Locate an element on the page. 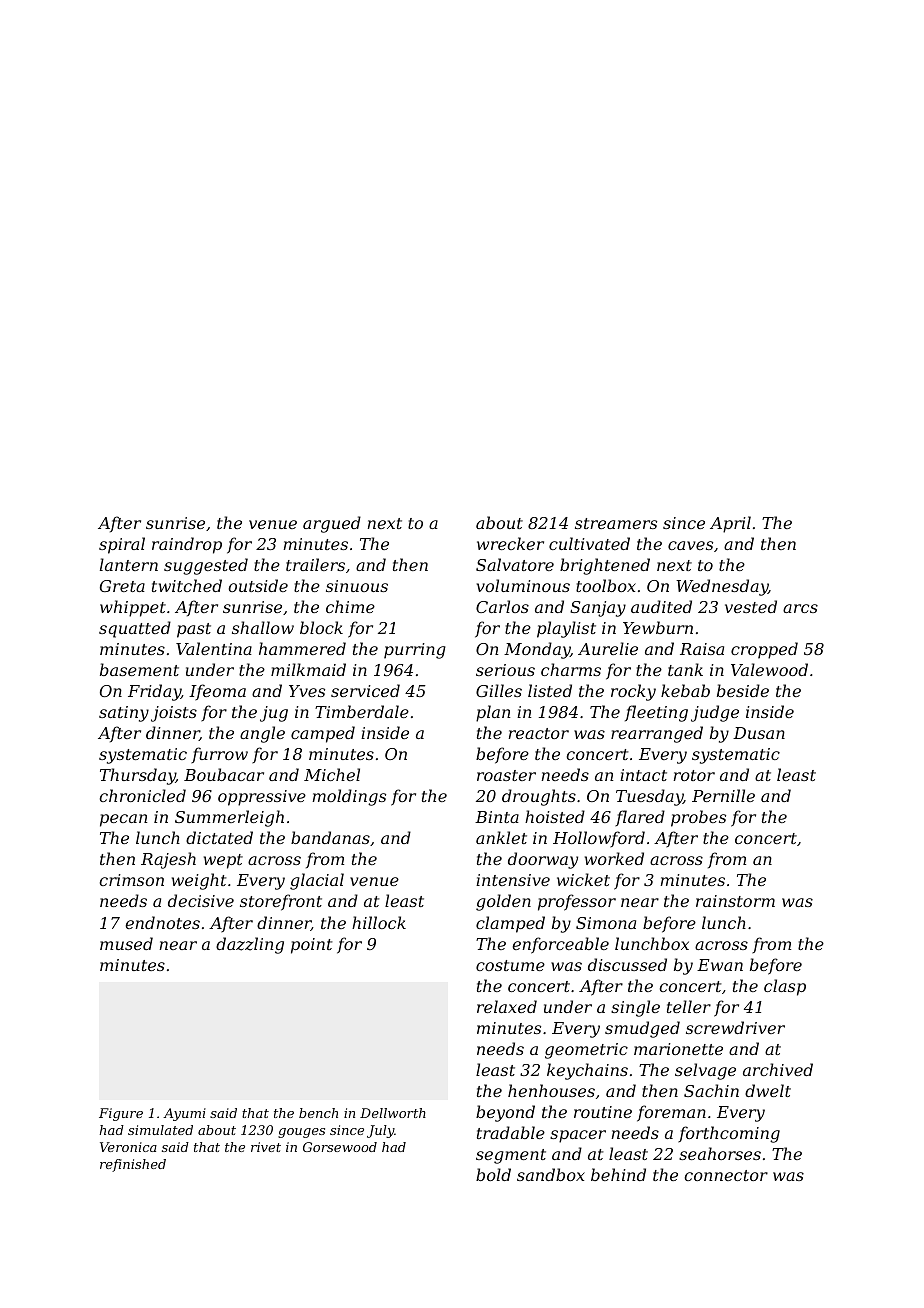 This page has width=924, height=1308. hillock is located at coordinates (379, 922).
